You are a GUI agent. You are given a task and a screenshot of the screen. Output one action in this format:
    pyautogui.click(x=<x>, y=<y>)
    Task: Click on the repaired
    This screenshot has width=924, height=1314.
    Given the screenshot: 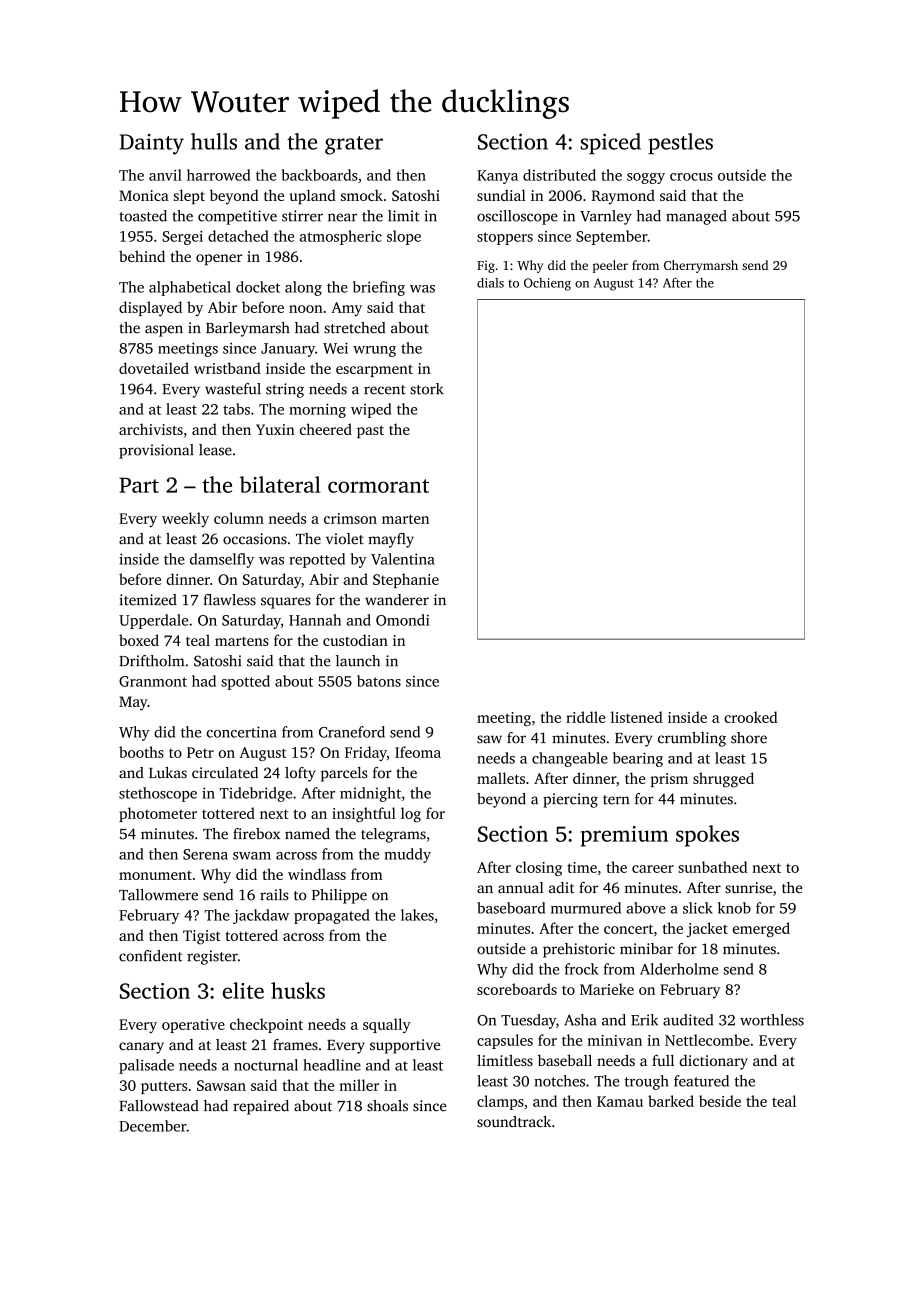 What is the action you would take?
    pyautogui.click(x=261, y=1107)
